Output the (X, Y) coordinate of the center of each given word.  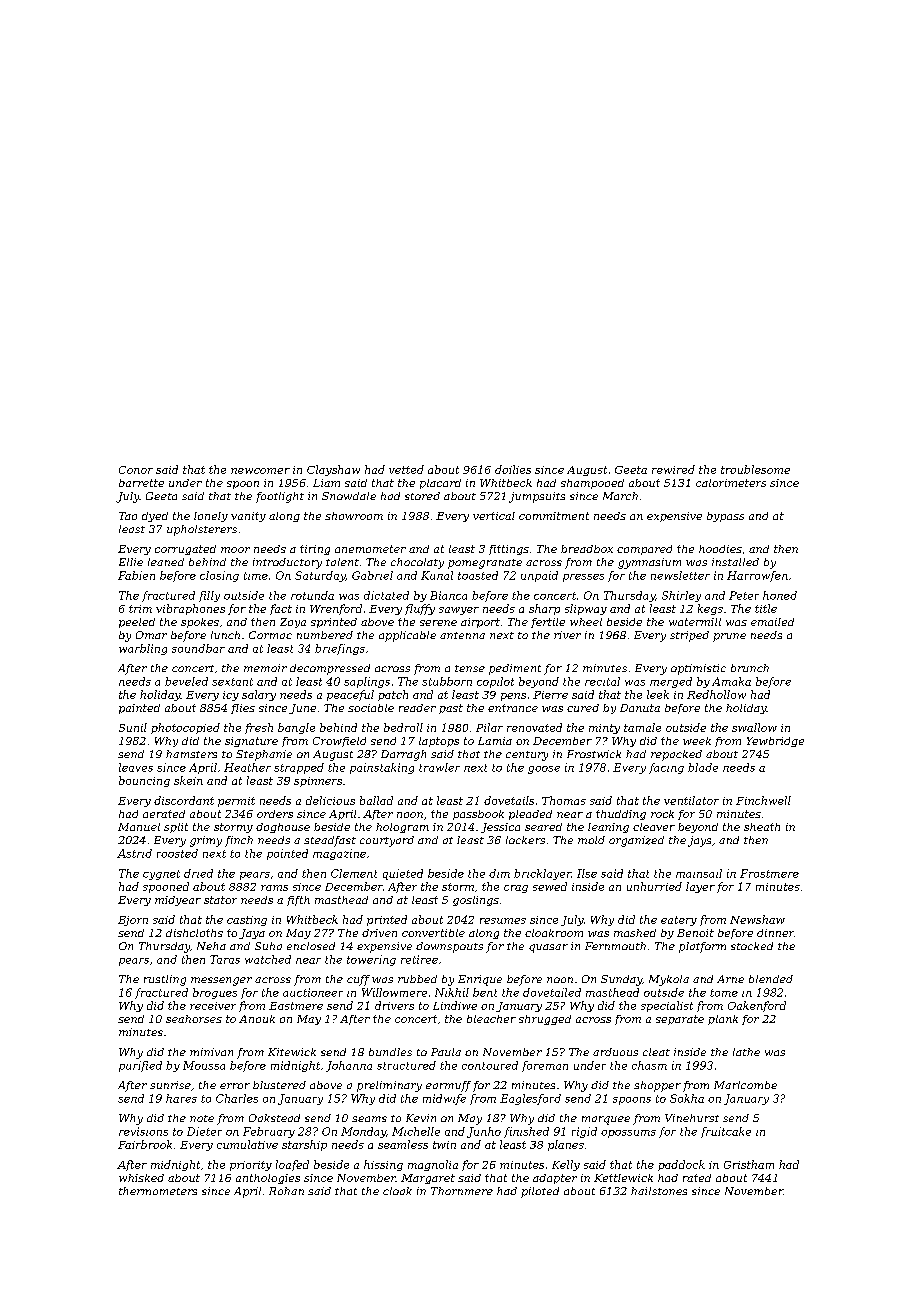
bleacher (491, 1019)
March (620, 496)
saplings (367, 682)
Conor (136, 470)
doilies (513, 469)
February (269, 1132)
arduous (615, 1052)
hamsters (191, 754)
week (697, 741)
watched (268, 959)
